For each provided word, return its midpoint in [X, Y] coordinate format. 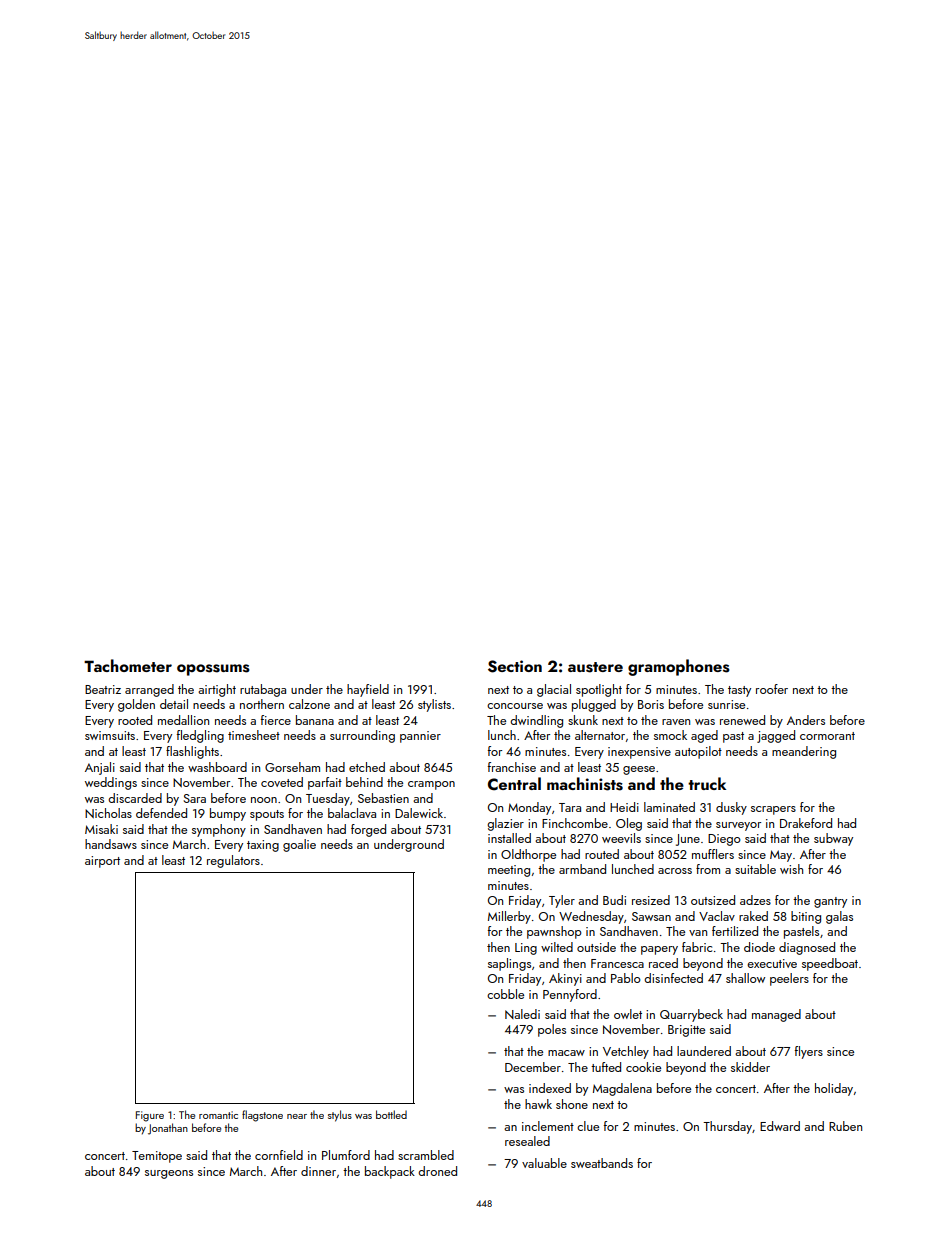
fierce [276, 720]
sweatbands [602, 1163]
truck [707, 783]
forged [368, 830]
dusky [731, 808]
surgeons [169, 1174]
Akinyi [565, 979]
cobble [505, 994]
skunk [583, 720]
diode [759, 947]
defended [161, 813]
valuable [544, 1163]
